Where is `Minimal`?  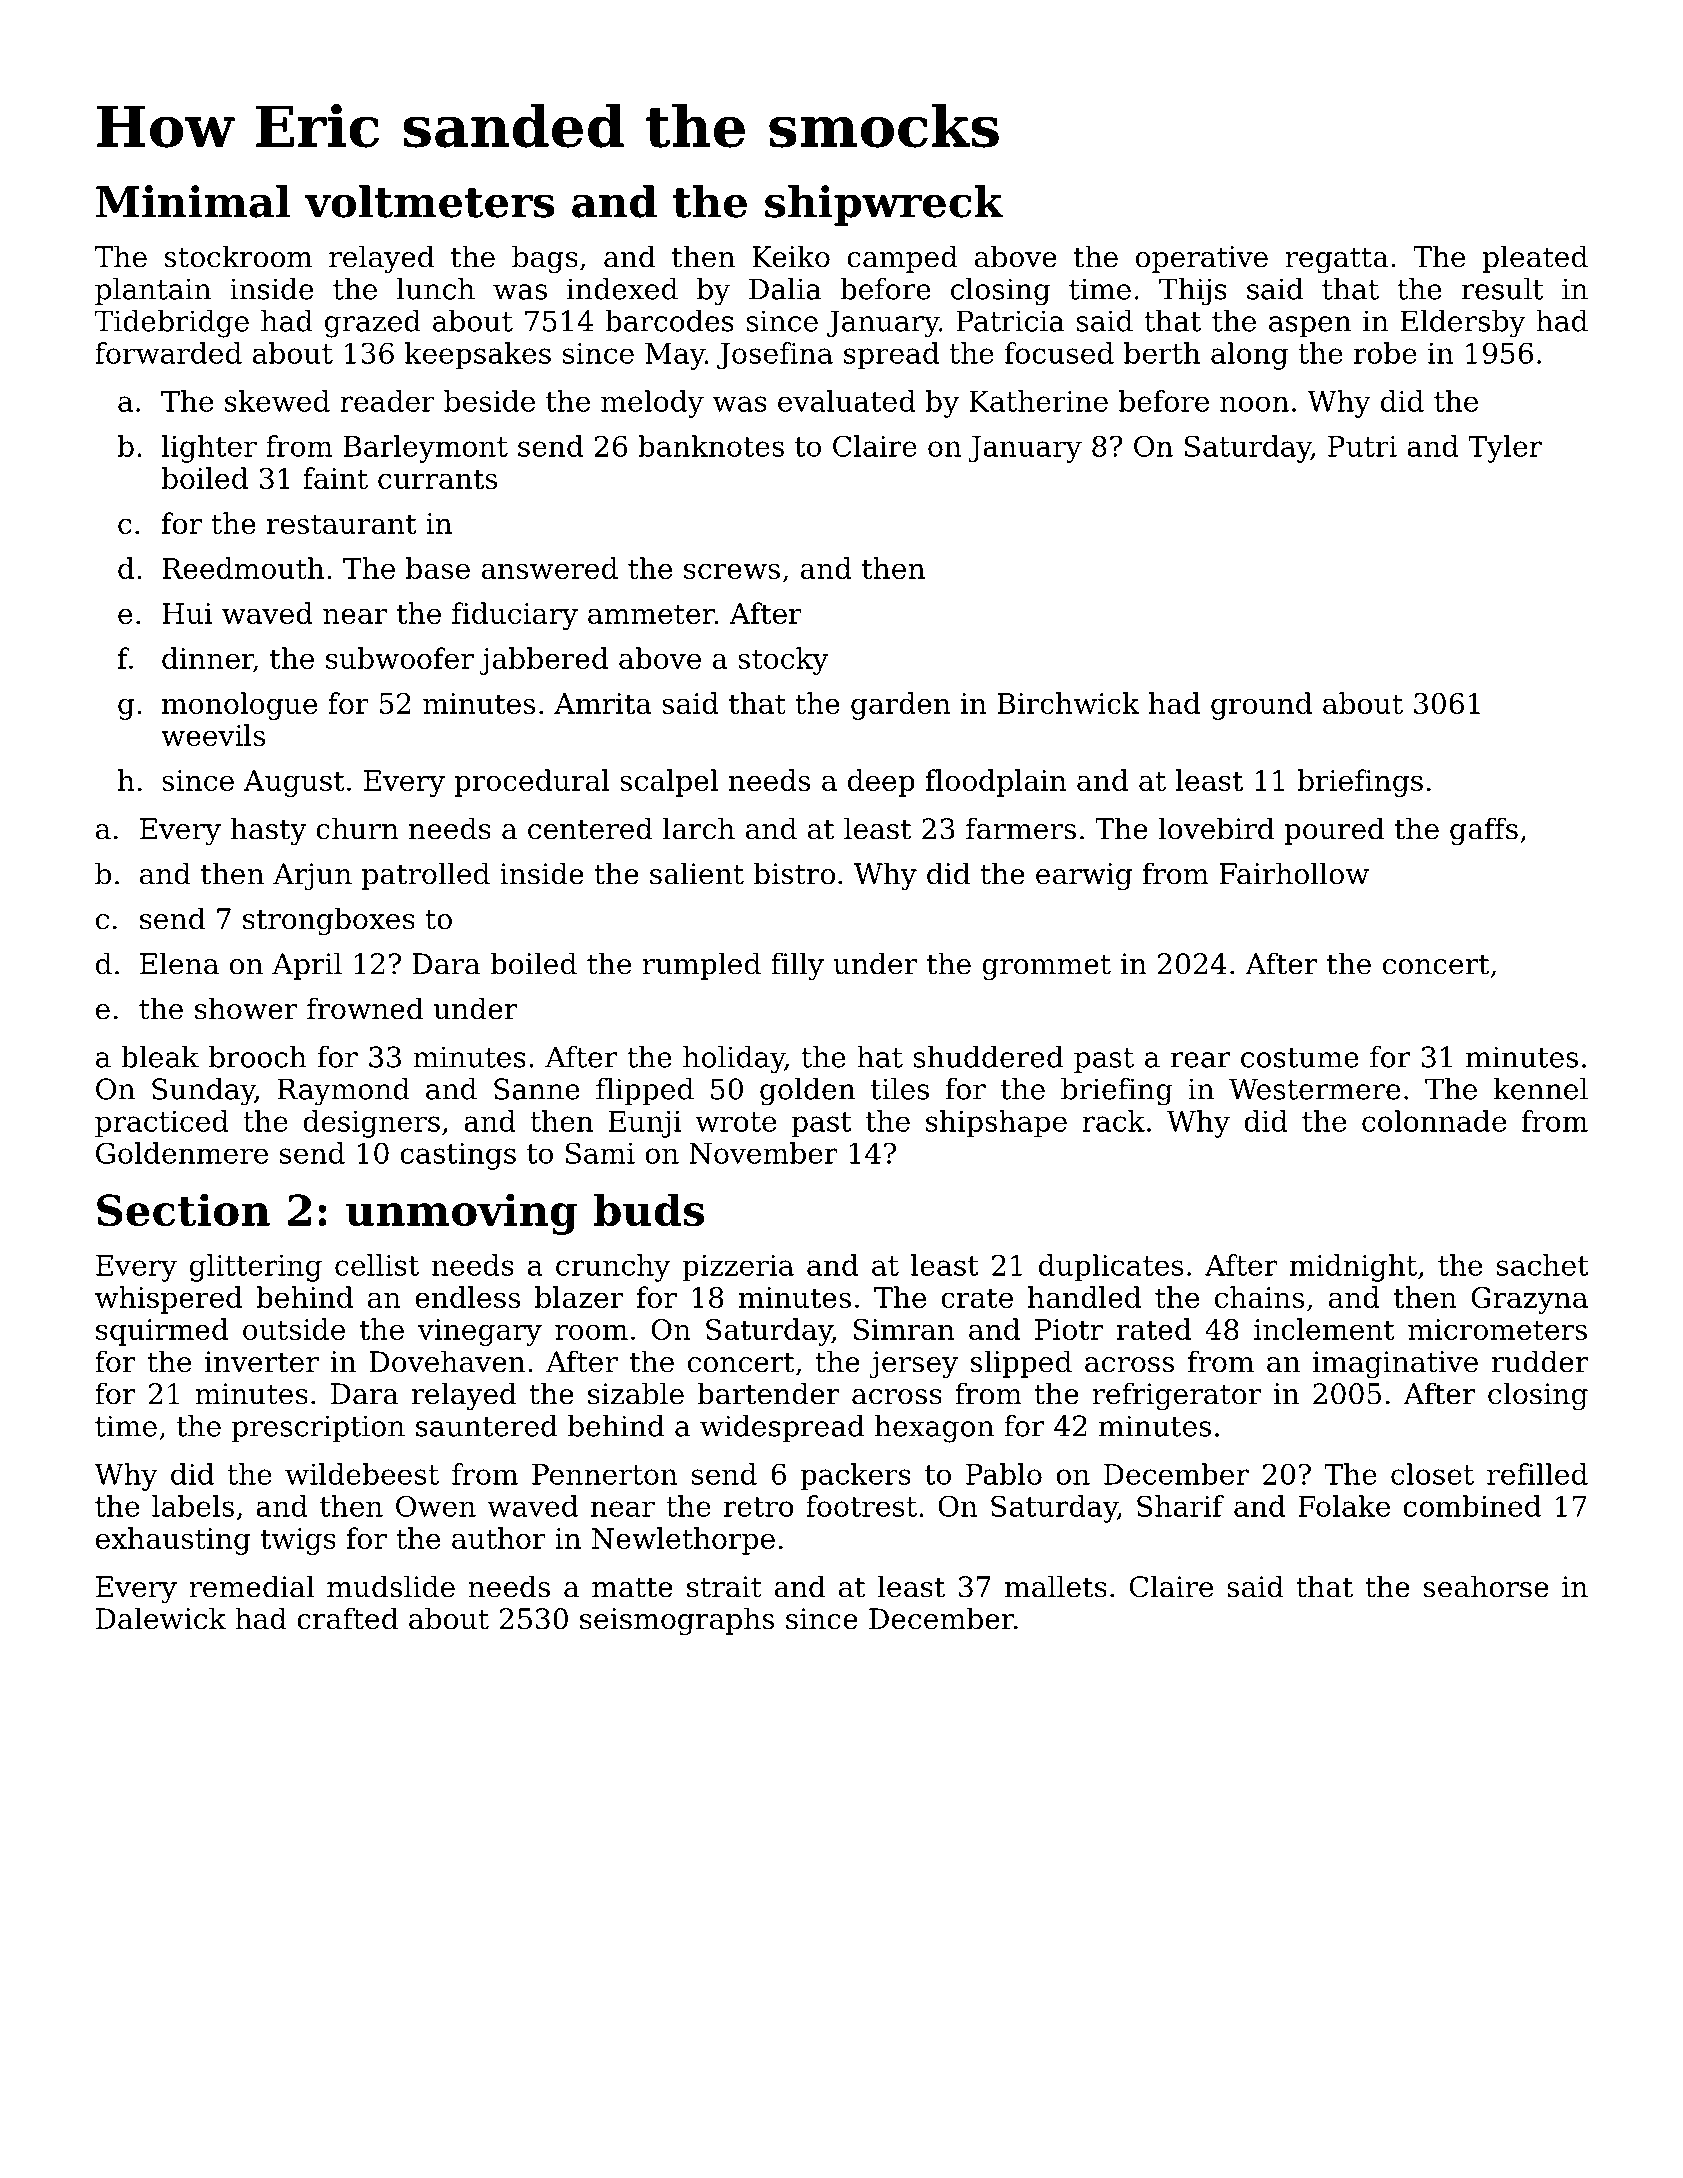 Minimal is located at coordinates (193, 201).
